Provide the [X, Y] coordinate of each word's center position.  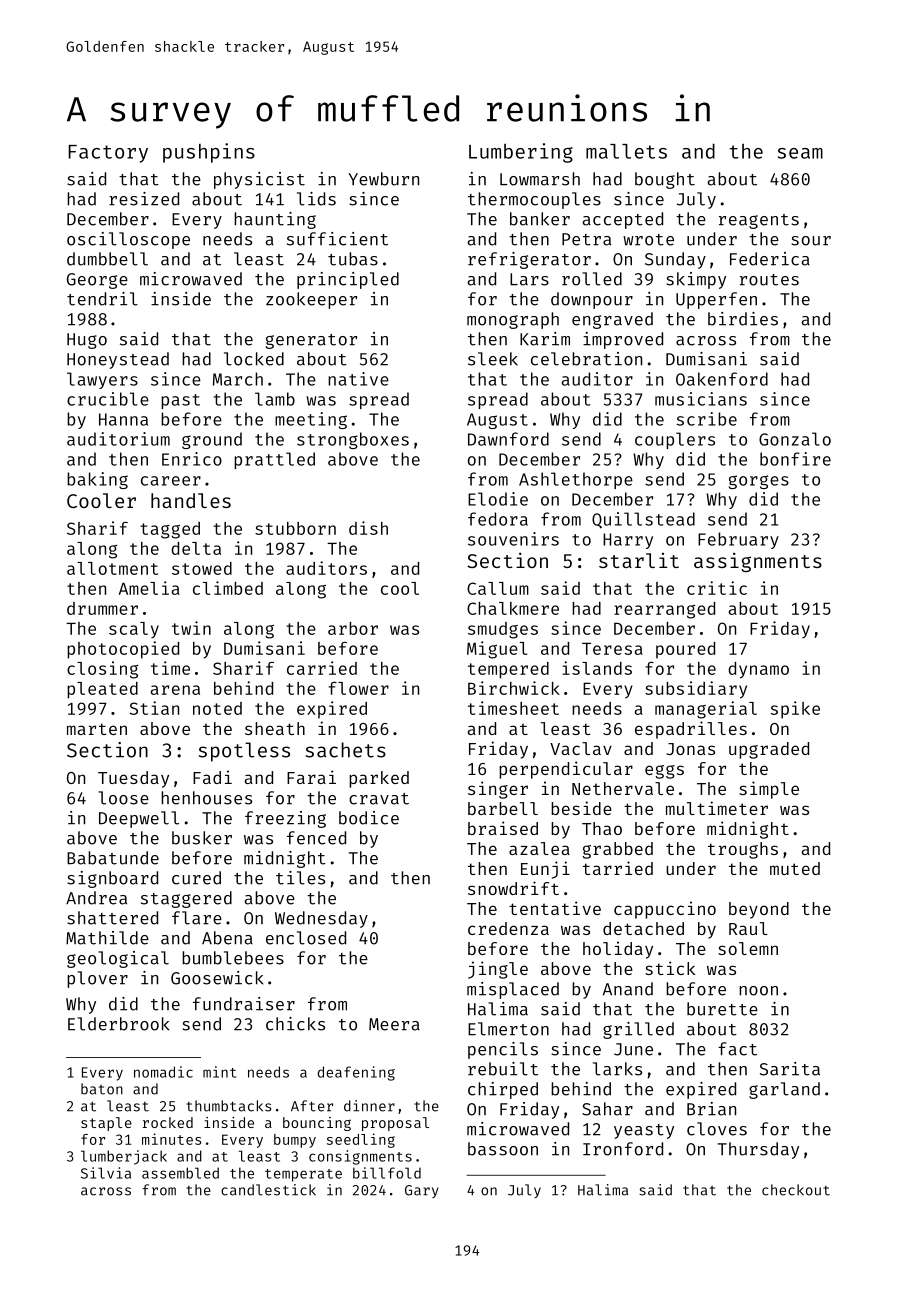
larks [617, 1069]
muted [795, 868]
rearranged [664, 610]
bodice [369, 818]
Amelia [149, 588]
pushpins [209, 153]
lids [316, 199]
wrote [648, 240]
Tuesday [133, 779]
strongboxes [353, 440]
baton [102, 1089]
